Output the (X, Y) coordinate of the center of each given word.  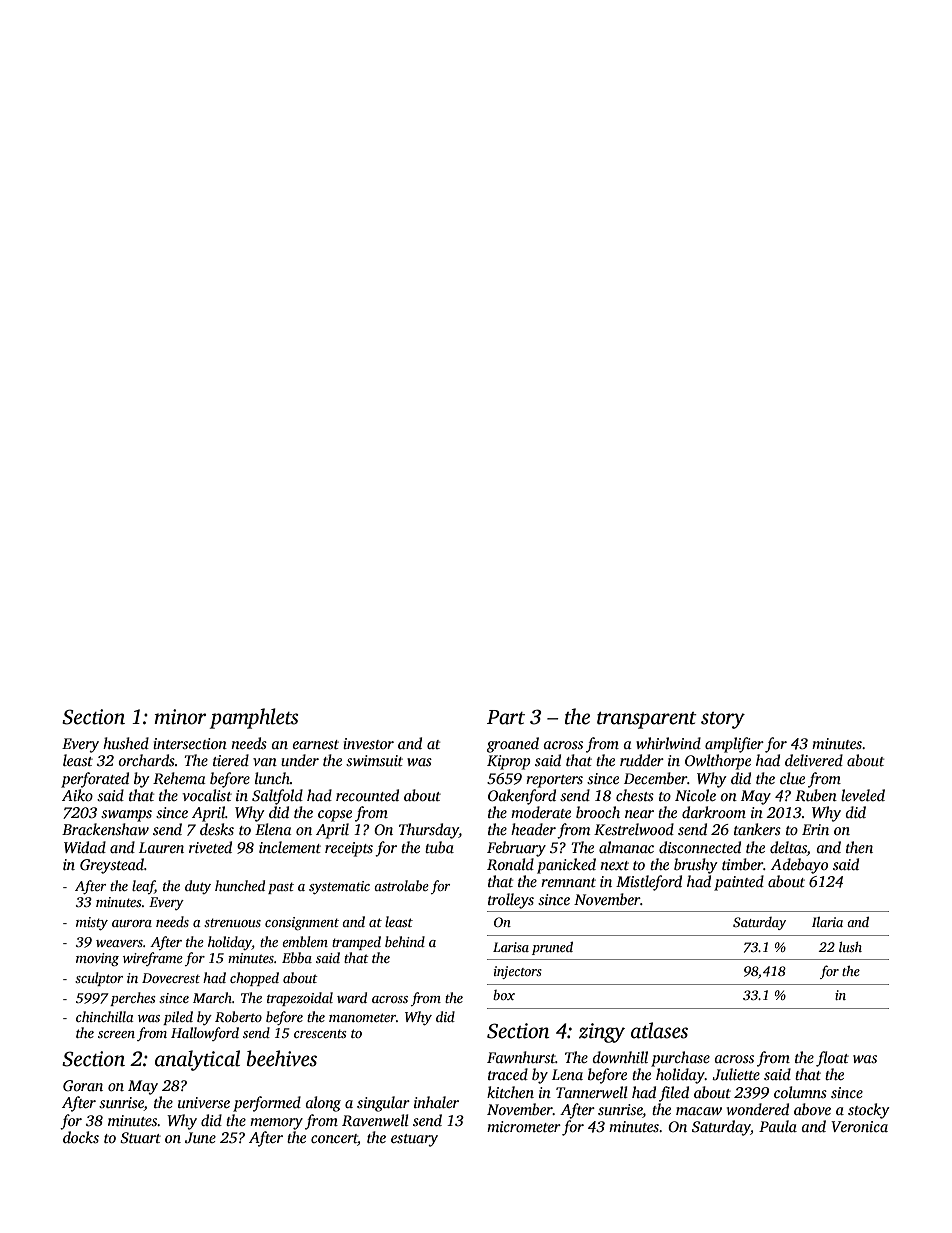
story (723, 720)
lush (850, 947)
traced (508, 1074)
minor (180, 717)
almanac (626, 847)
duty (198, 887)
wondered (758, 1109)
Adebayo (799, 866)
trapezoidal (300, 999)
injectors (518, 972)
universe (204, 1102)
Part (506, 717)
